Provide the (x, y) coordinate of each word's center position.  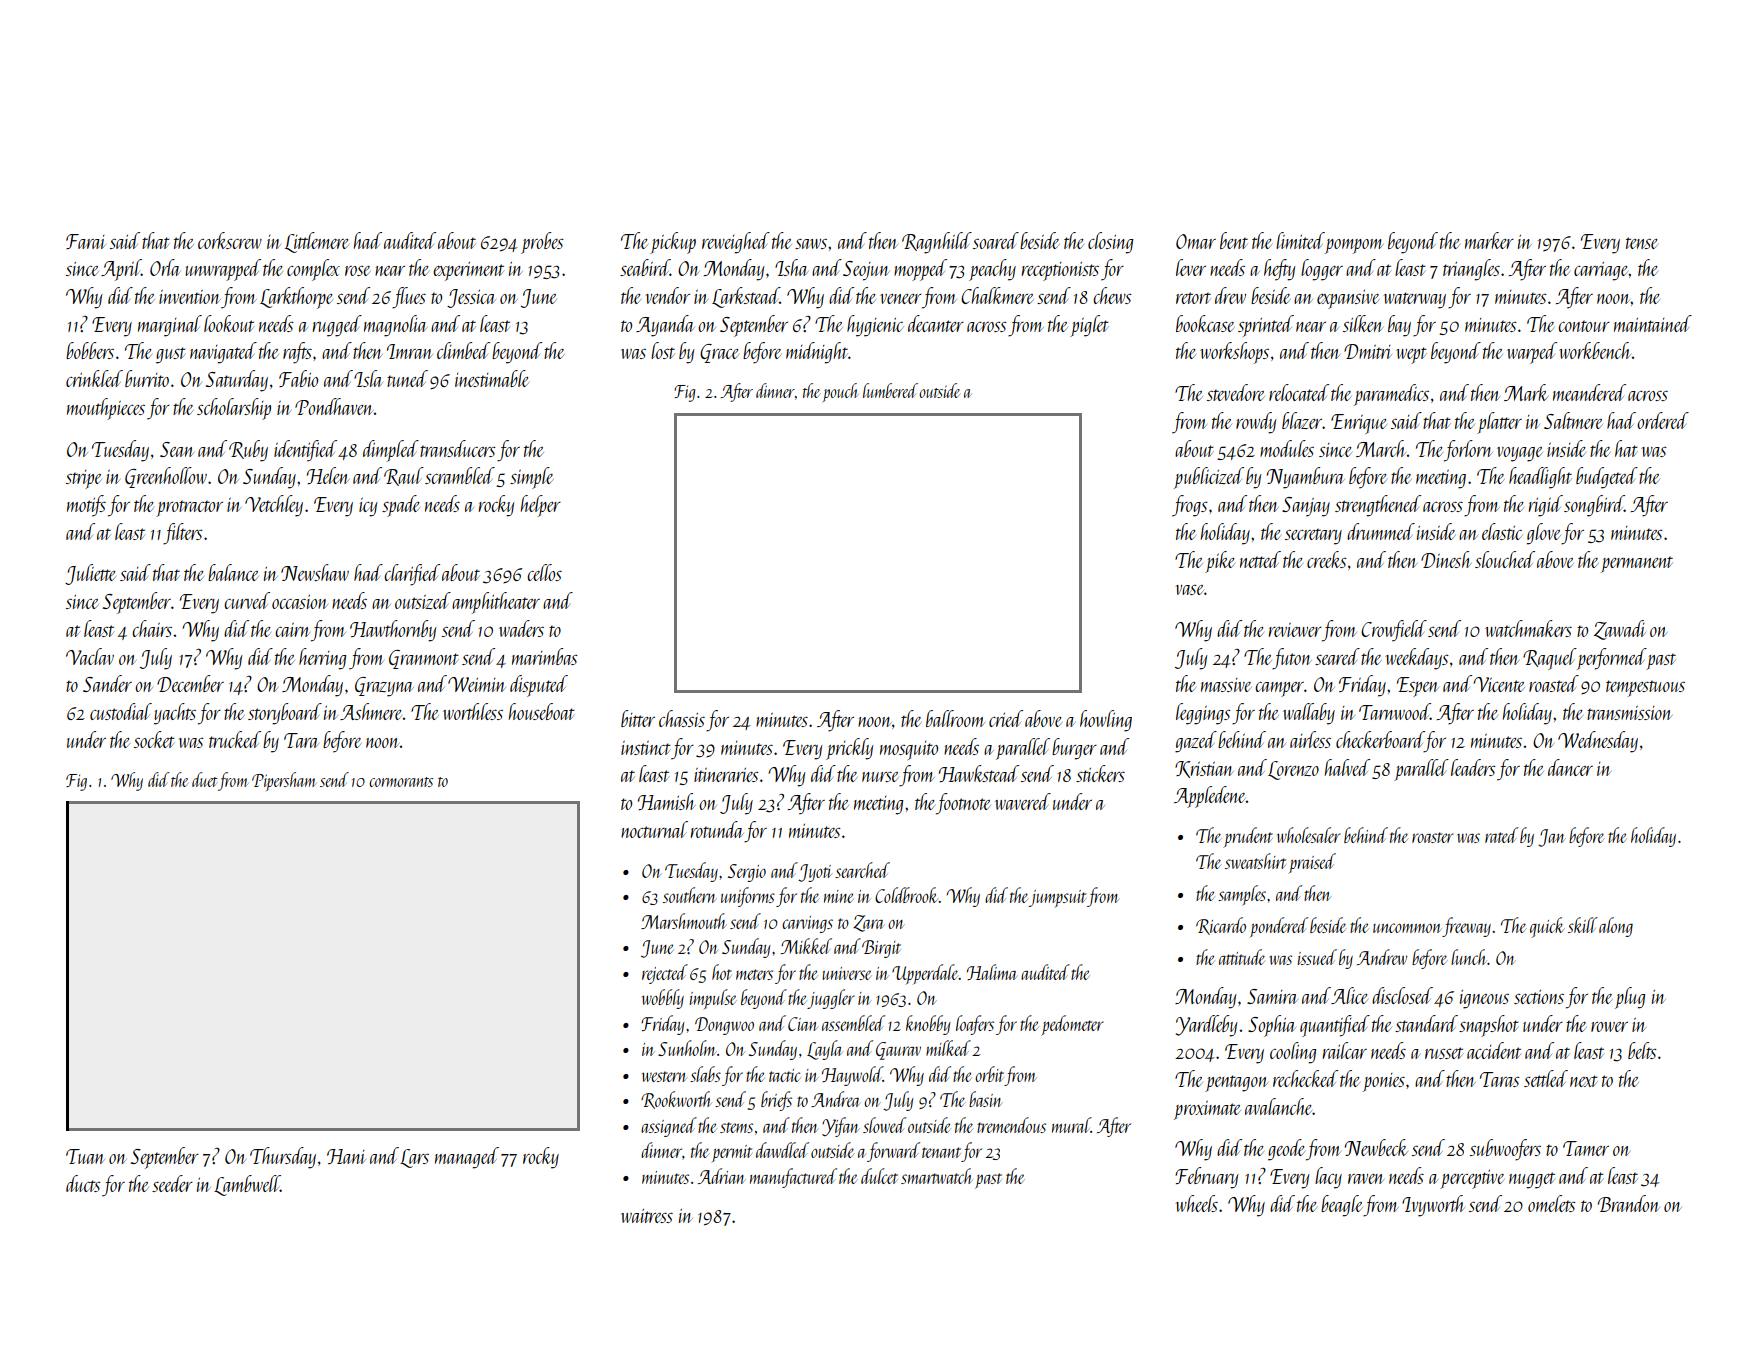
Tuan (85, 1156)
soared (996, 240)
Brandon (1629, 1203)
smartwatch (936, 1176)
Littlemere (317, 242)
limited (1300, 240)
